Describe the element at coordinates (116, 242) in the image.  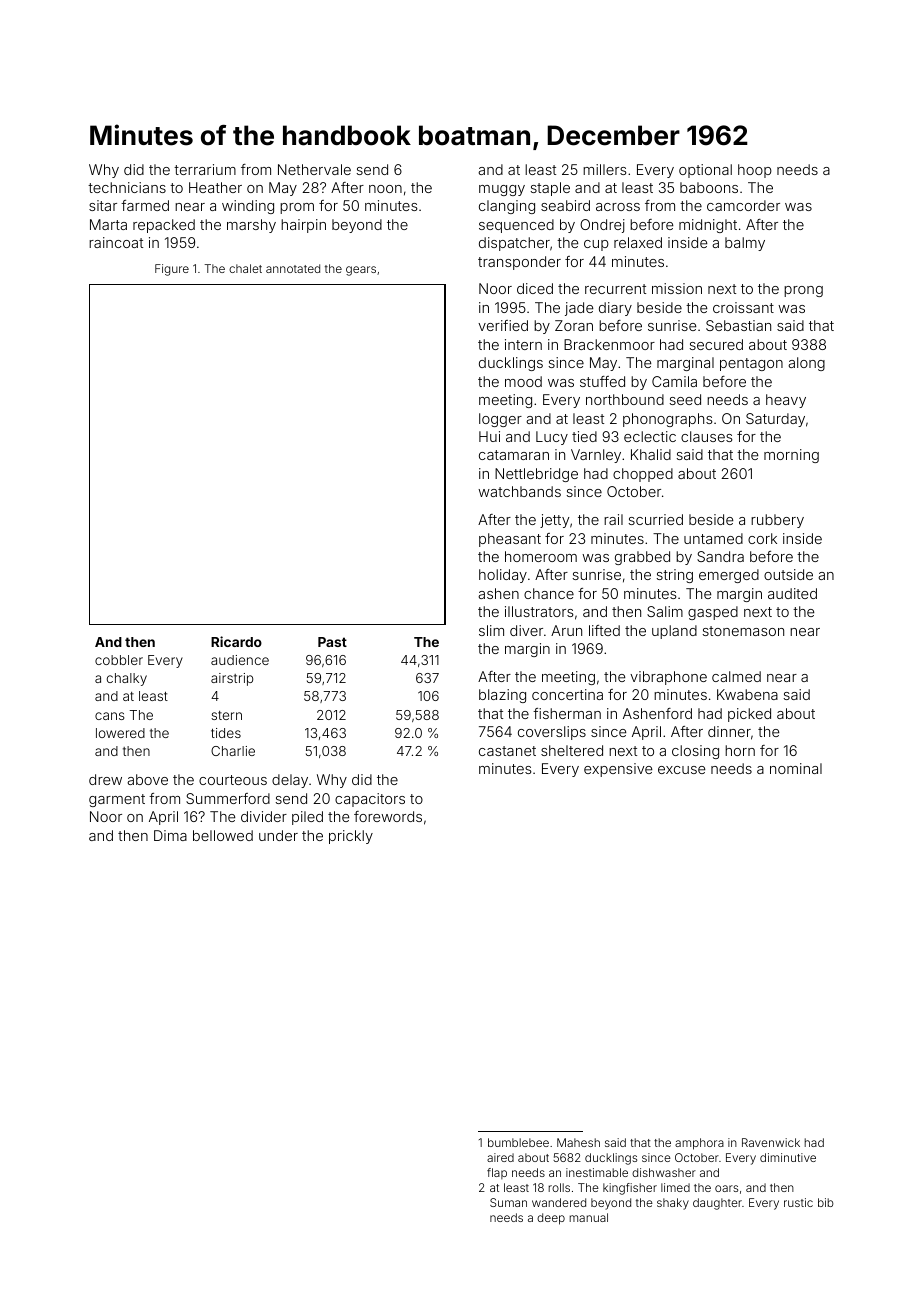
I see `raincoat` at that location.
